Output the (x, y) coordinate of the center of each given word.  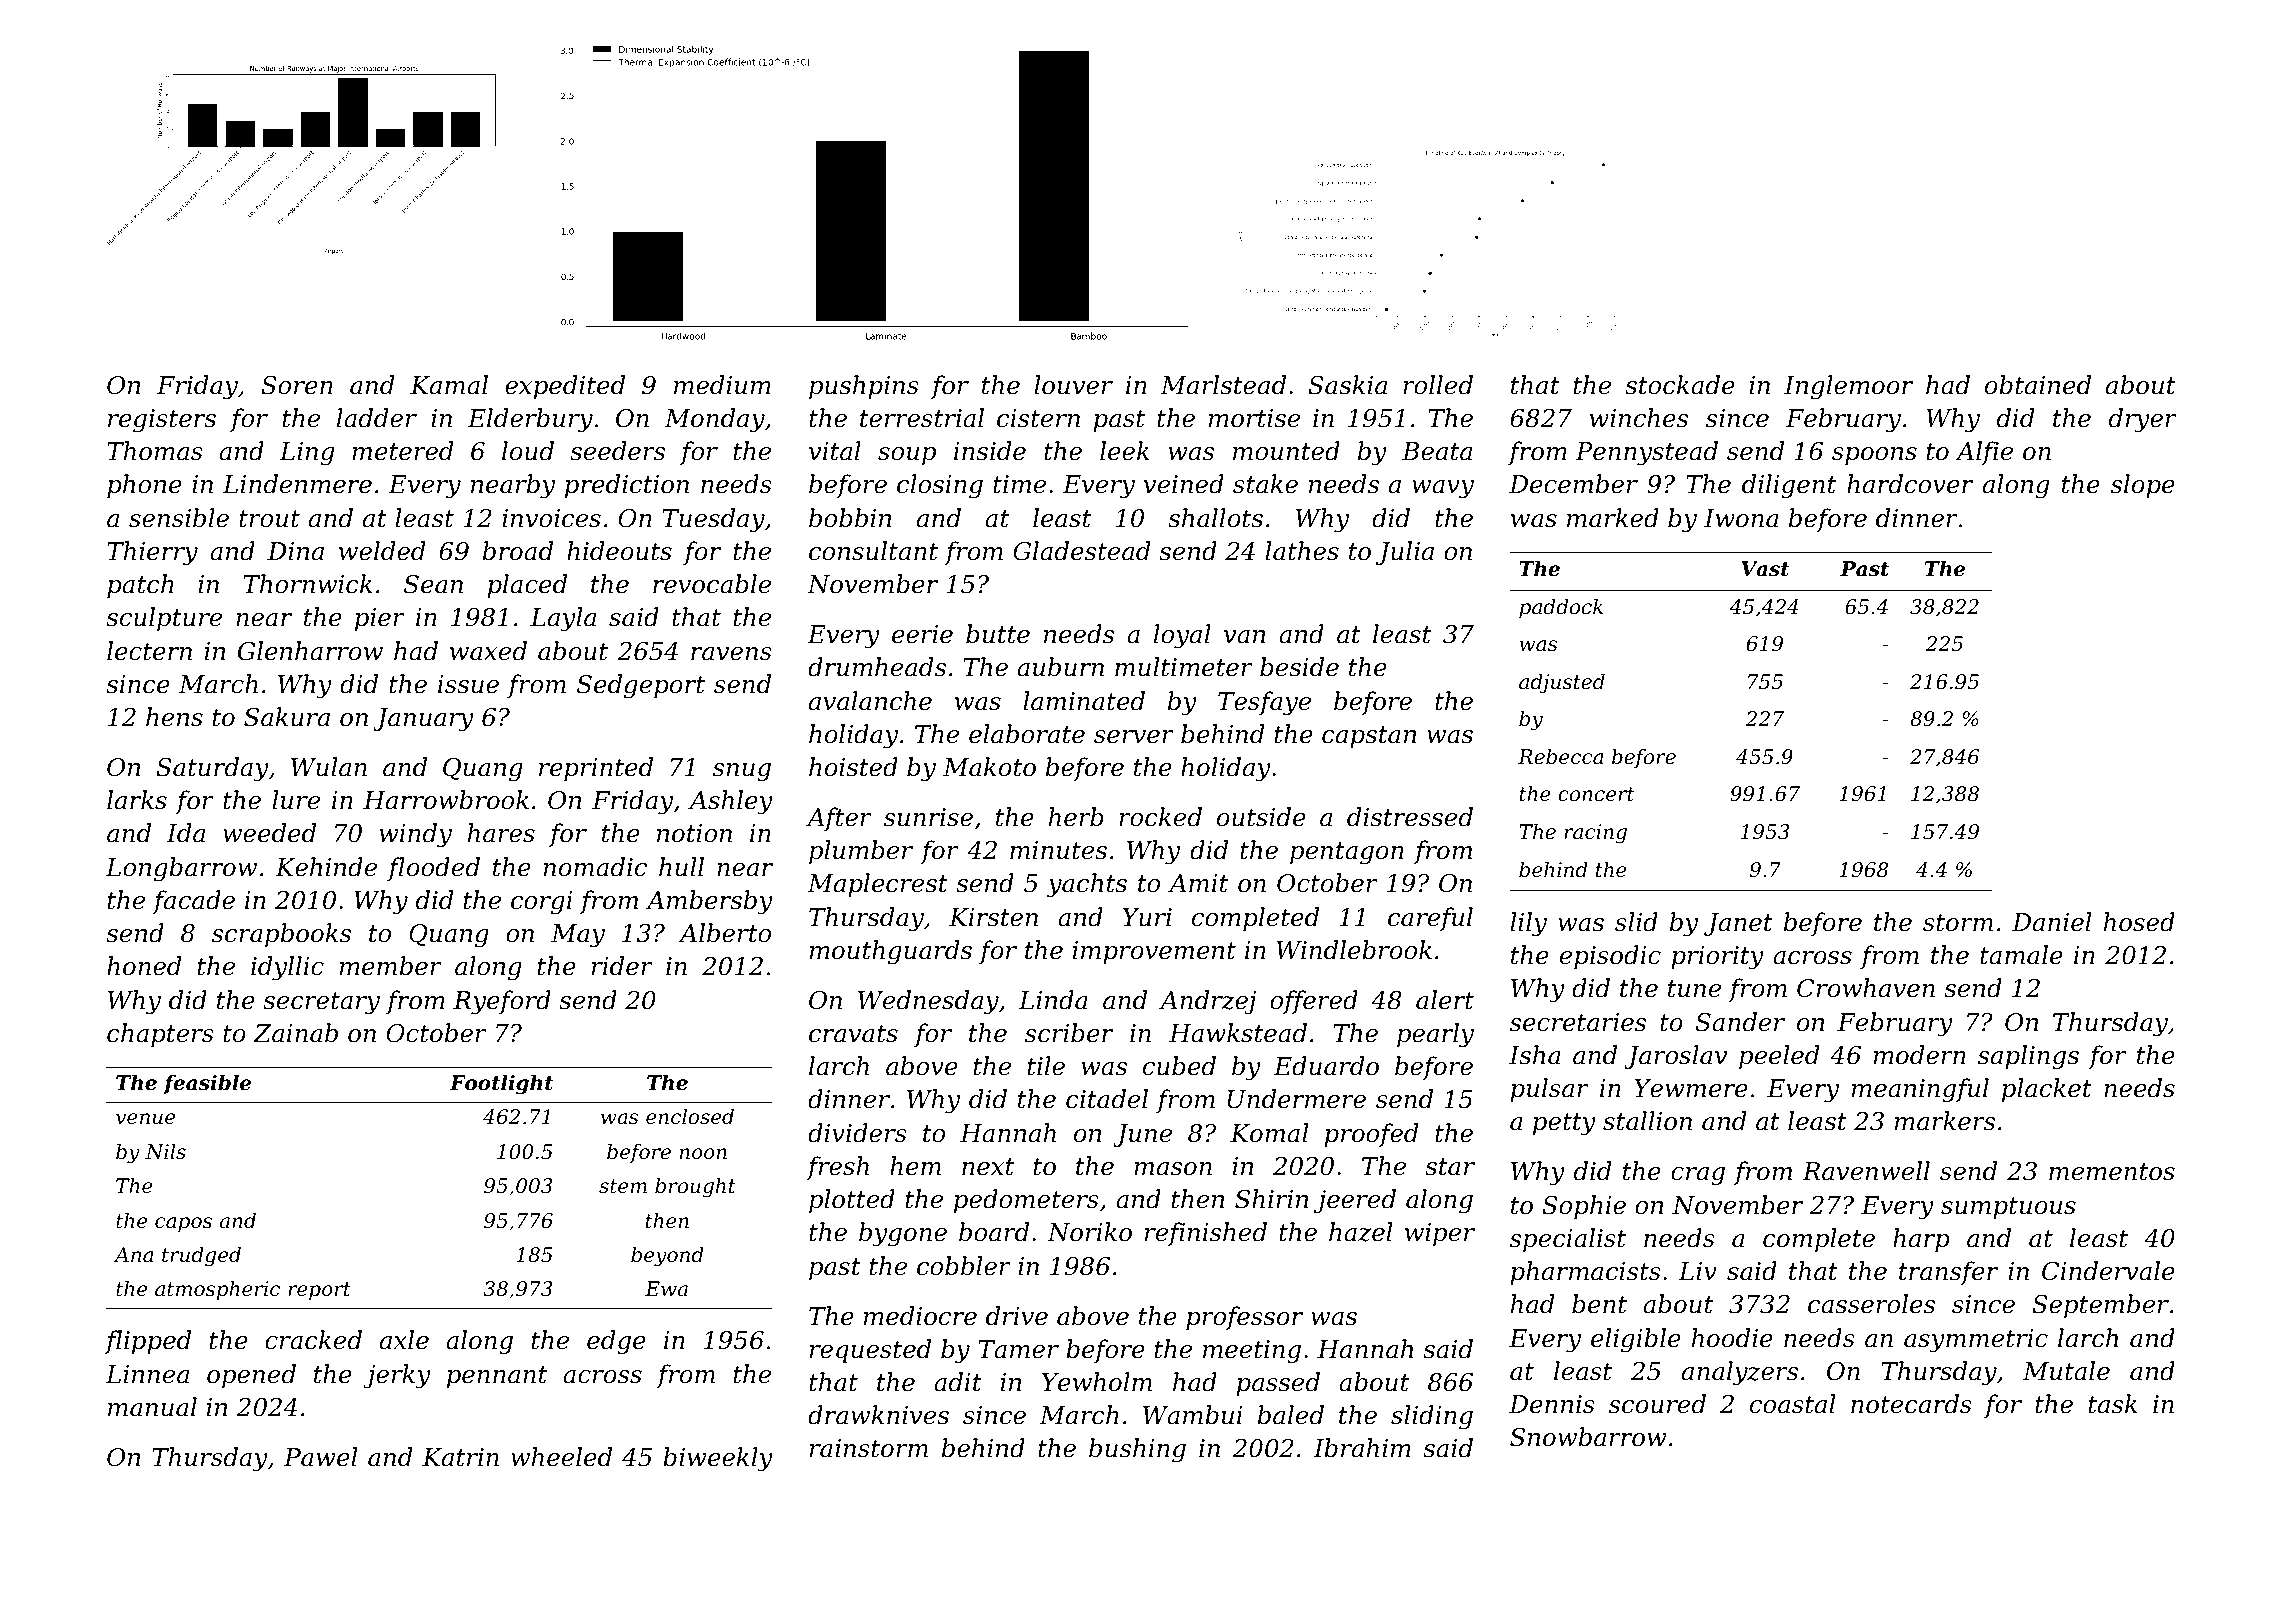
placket (2047, 1090)
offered (1314, 1002)
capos (183, 1224)
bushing (1137, 1450)
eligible (1636, 1340)
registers (162, 421)
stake (1265, 484)
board (994, 1232)
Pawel (320, 1457)
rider (622, 966)
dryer (2143, 420)
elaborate (1027, 734)
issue (468, 684)
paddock (1561, 608)
